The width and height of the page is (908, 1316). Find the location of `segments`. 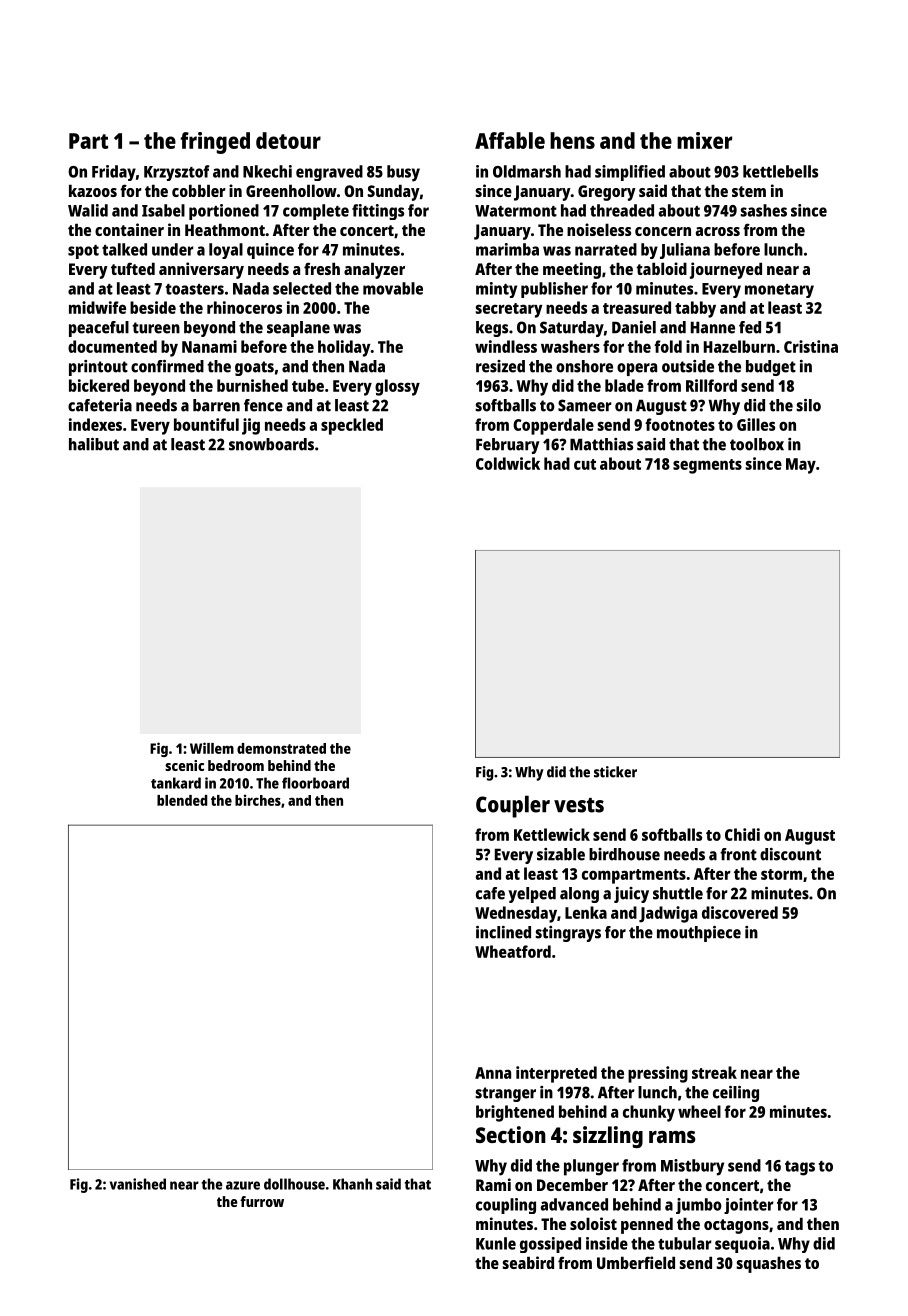

segments is located at coordinates (707, 466).
